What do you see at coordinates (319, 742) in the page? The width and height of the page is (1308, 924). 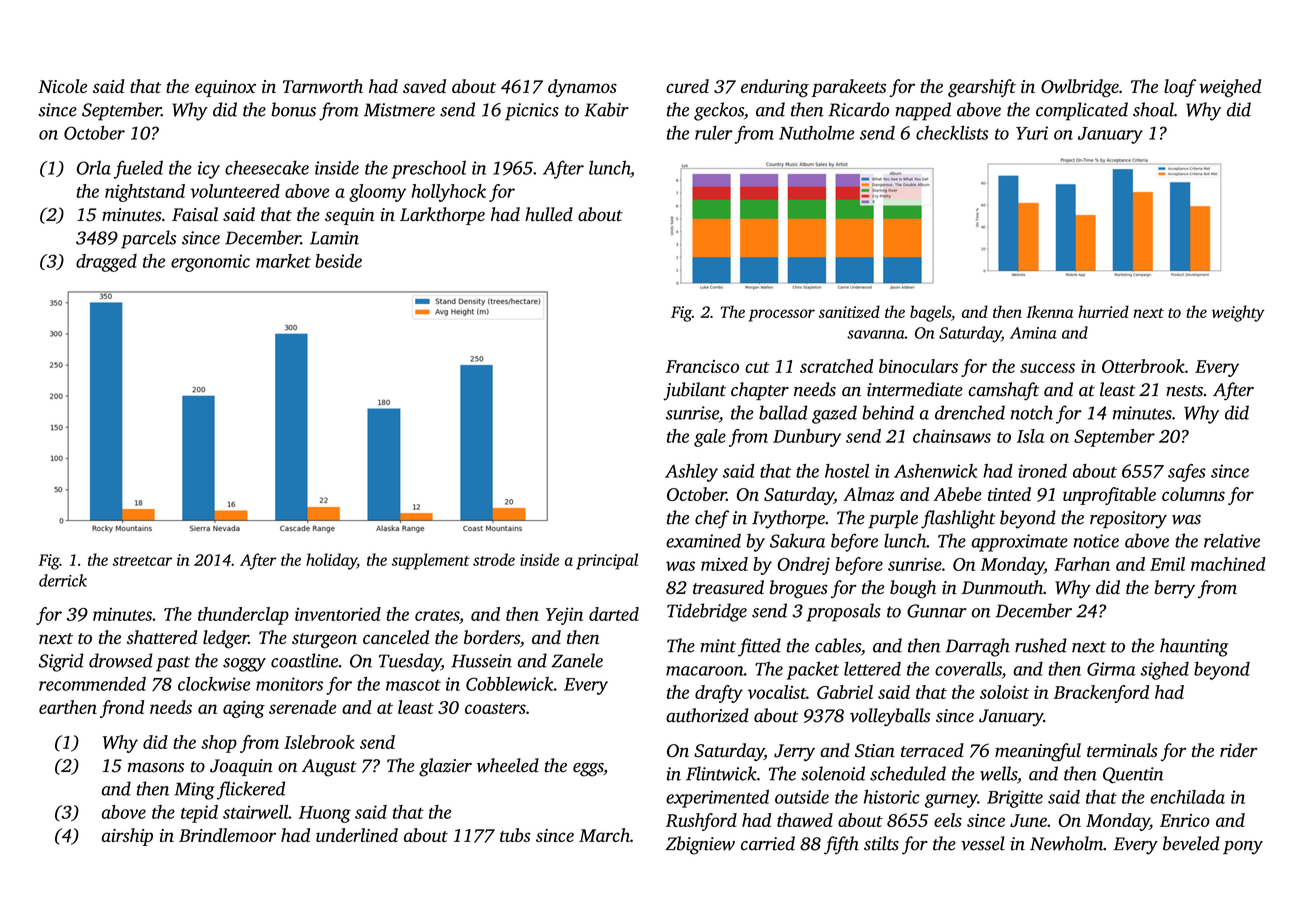 I see `Islebrook` at bounding box center [319, 742].
